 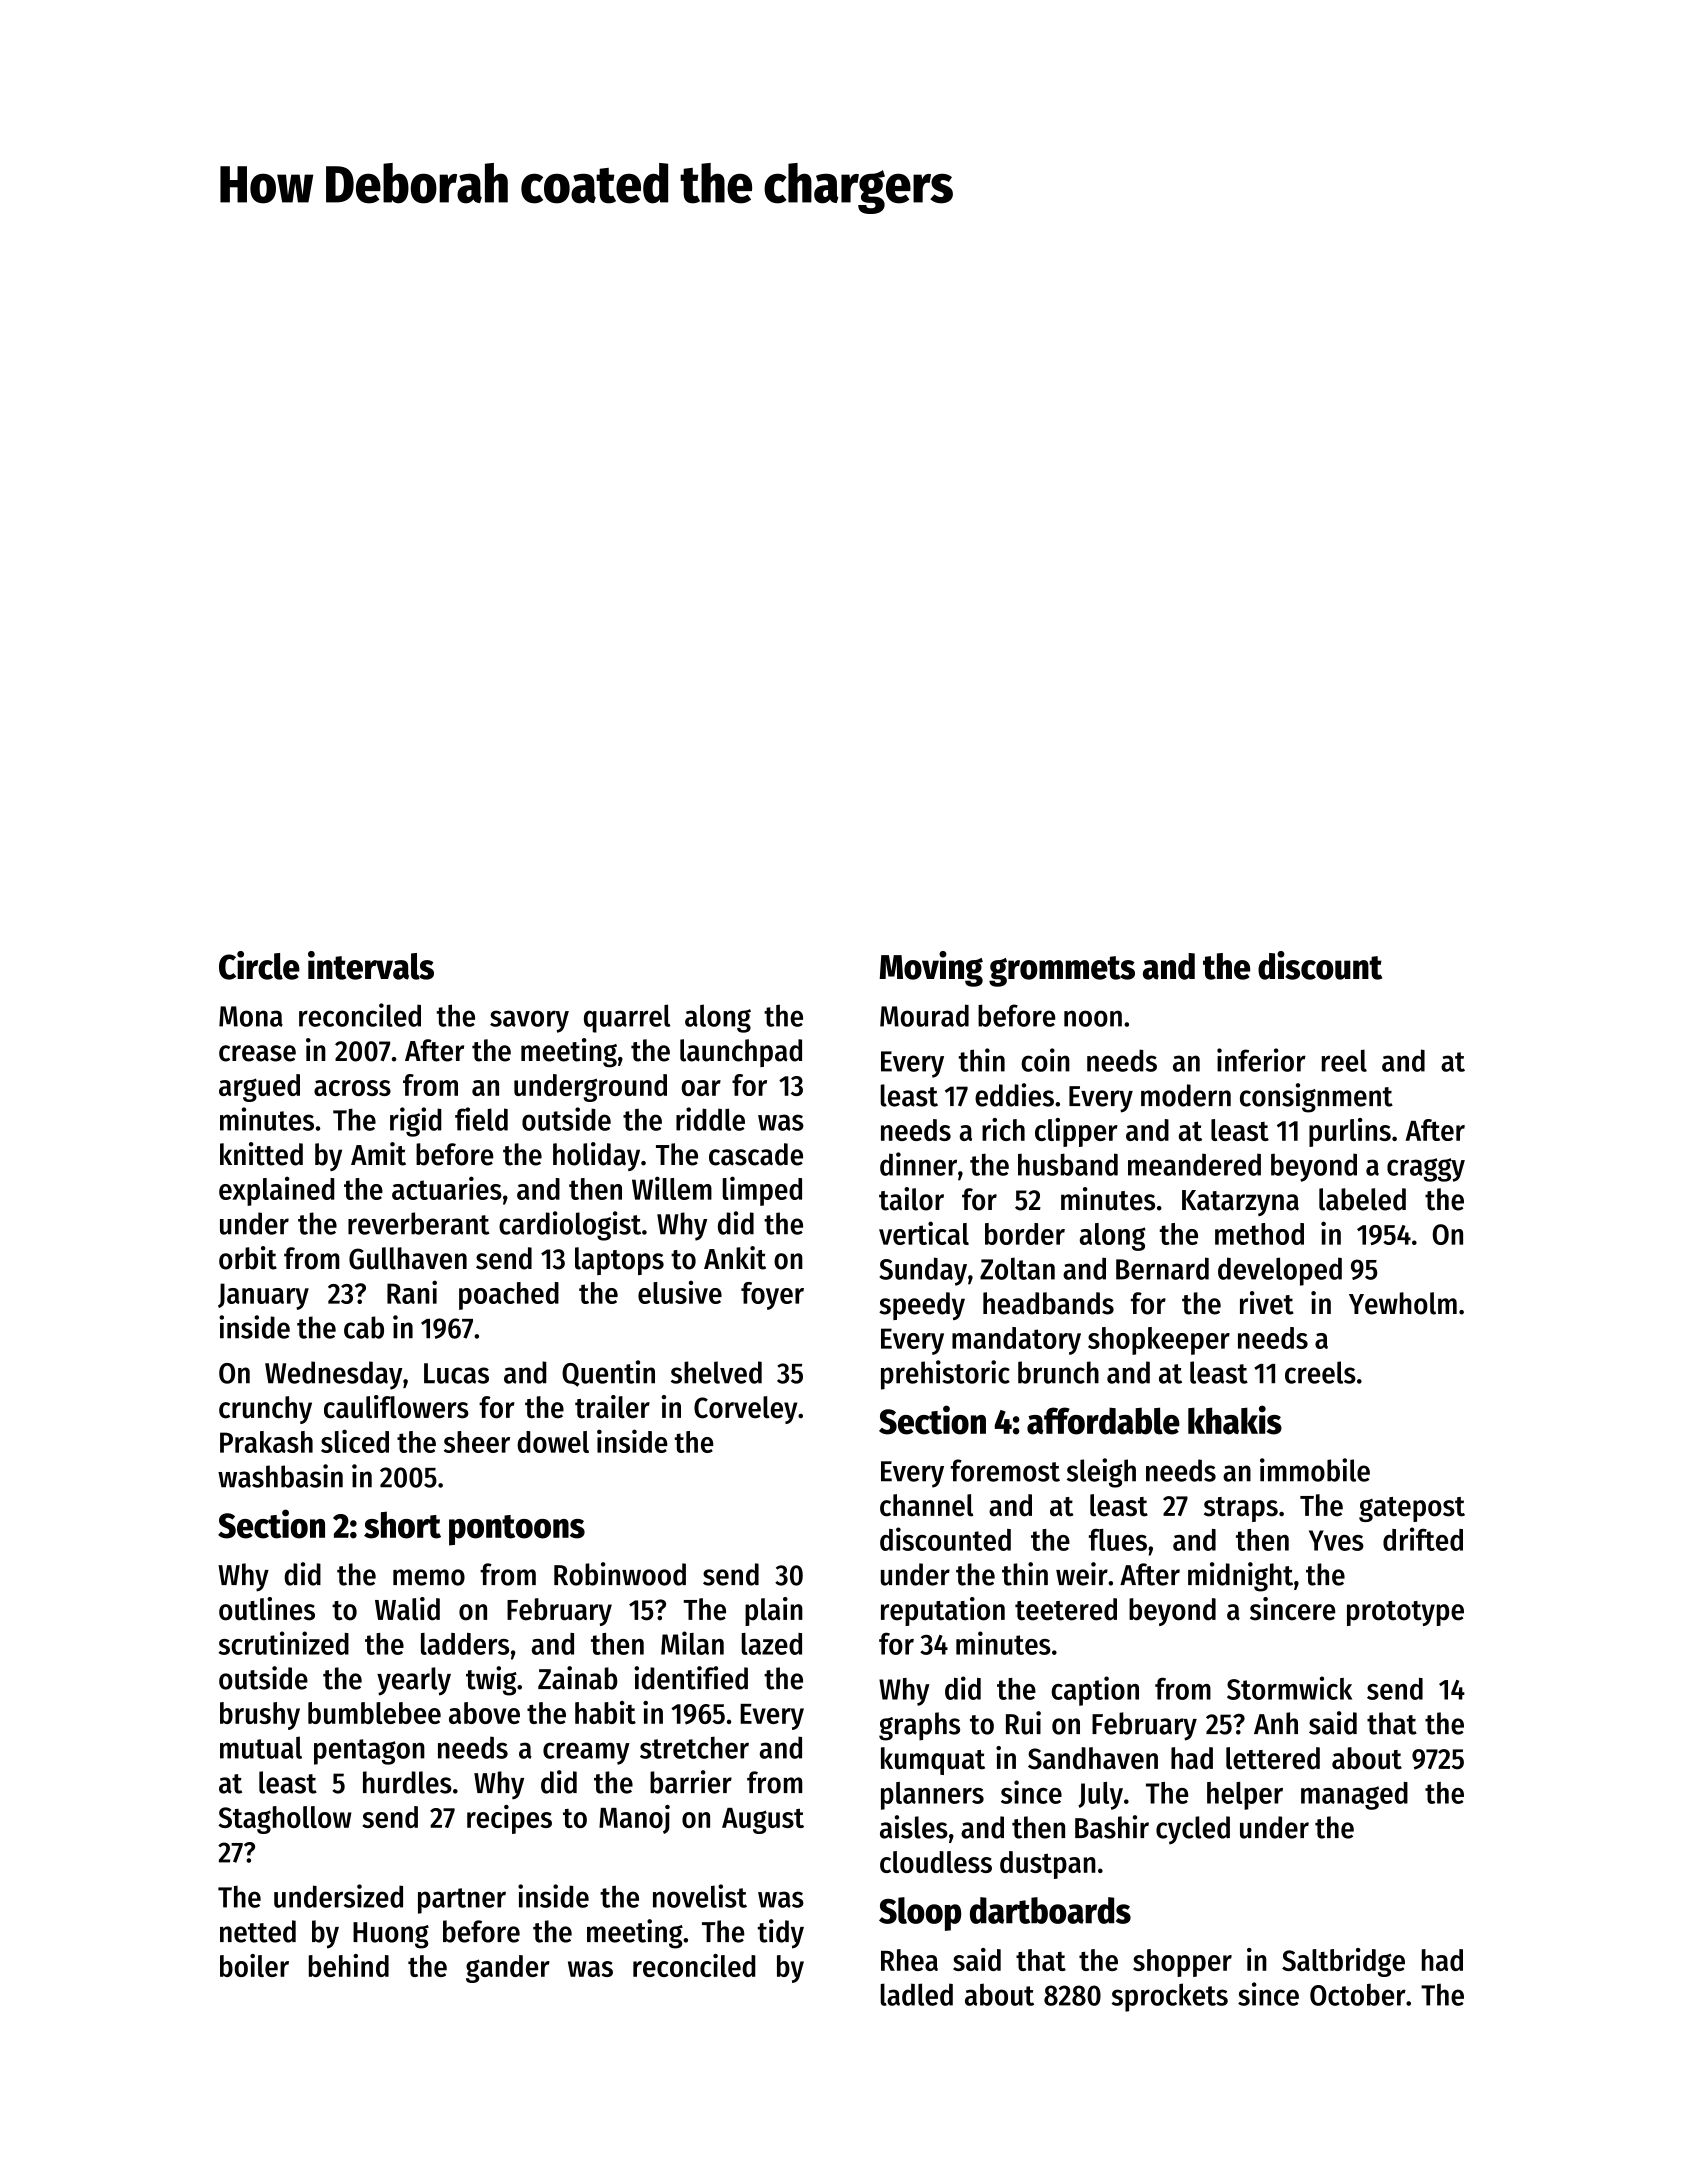 I want to click on Moving, so click(x=931, y=969).
